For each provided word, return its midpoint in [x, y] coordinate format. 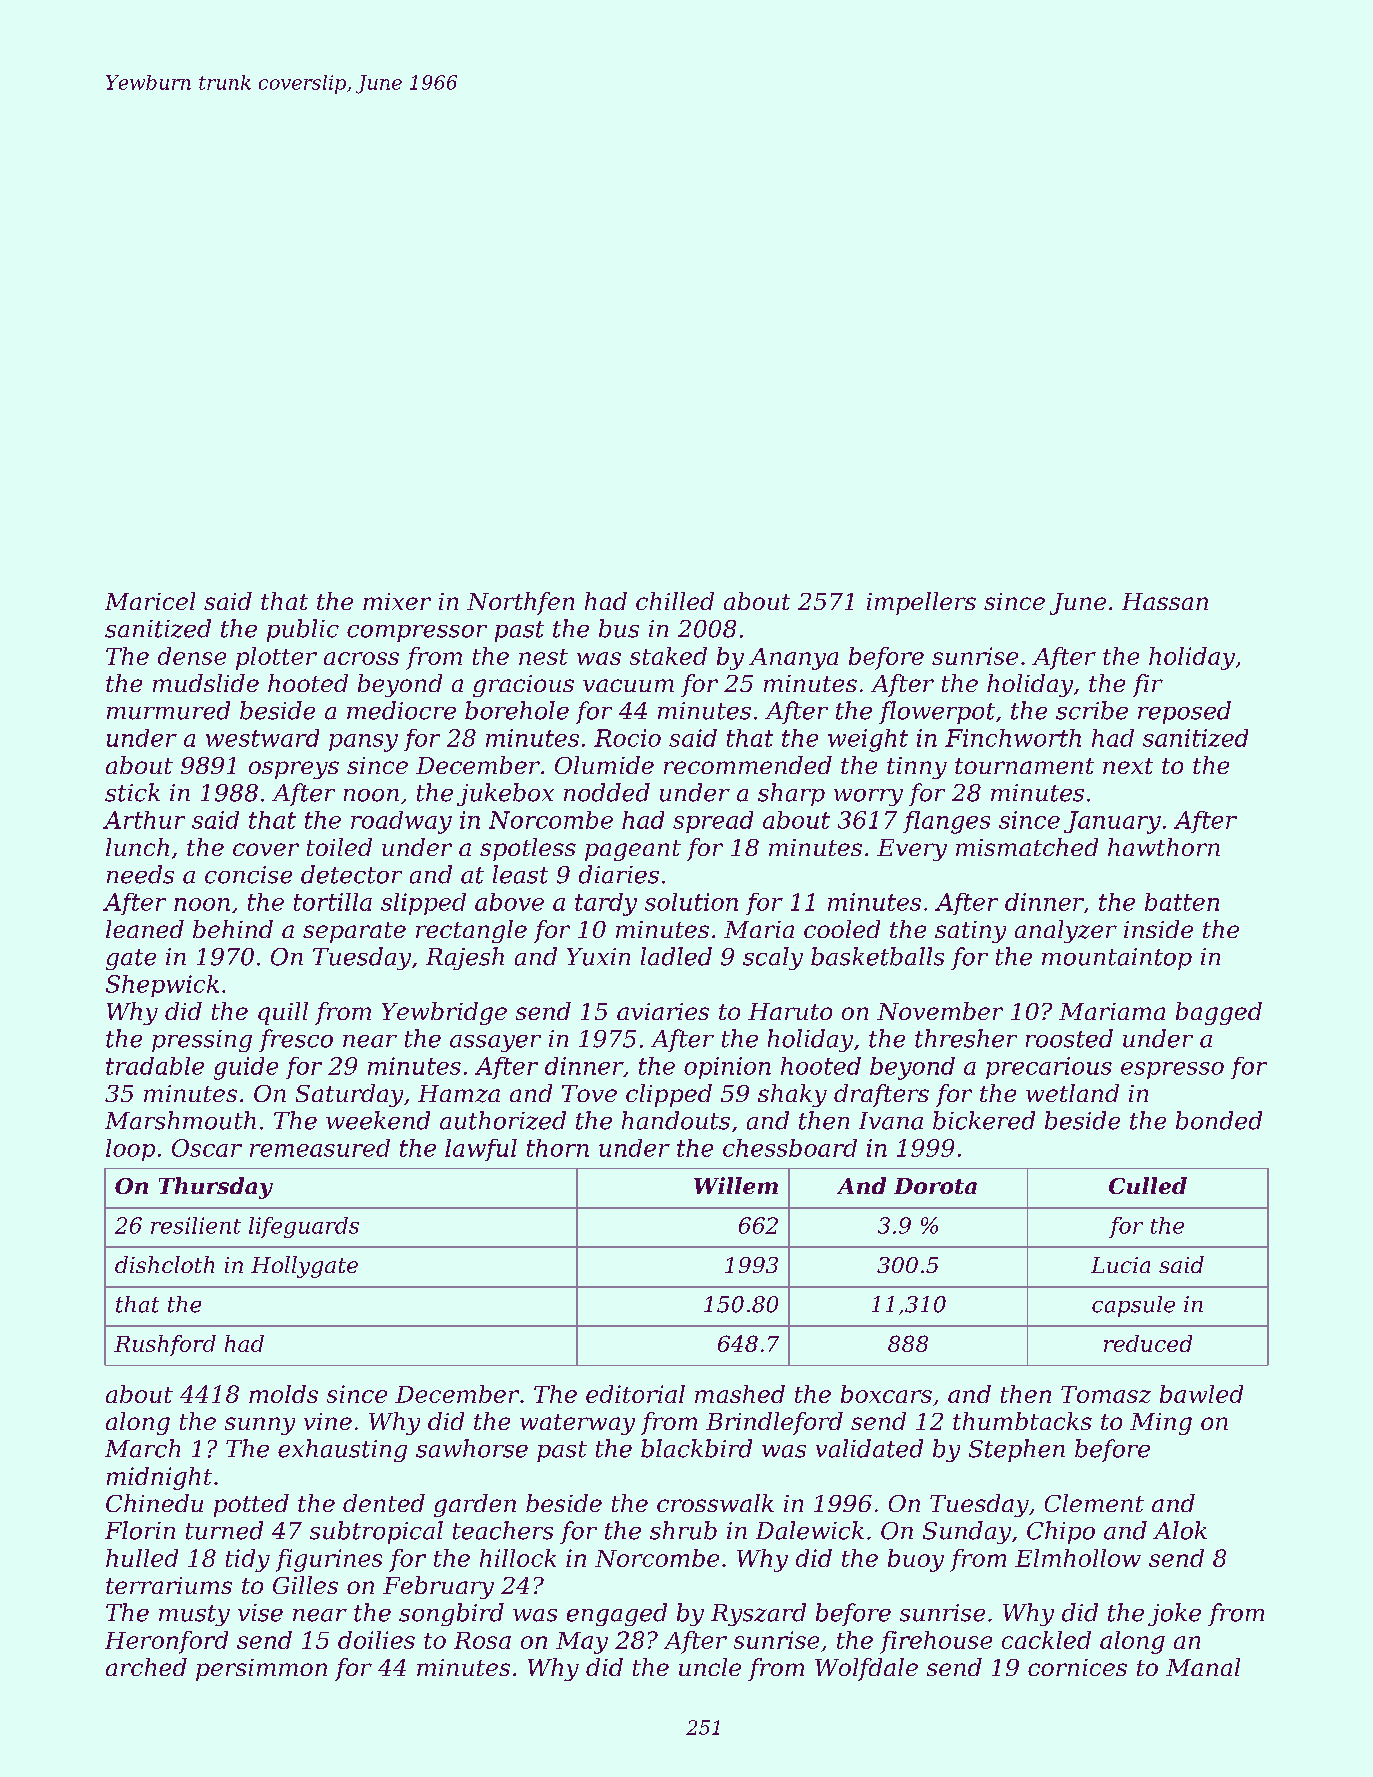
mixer [397, 601]
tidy [248, 1560]
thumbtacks [1022, 1421]
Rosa [482, 1640]
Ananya [793, 659]
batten [1182, 902]
